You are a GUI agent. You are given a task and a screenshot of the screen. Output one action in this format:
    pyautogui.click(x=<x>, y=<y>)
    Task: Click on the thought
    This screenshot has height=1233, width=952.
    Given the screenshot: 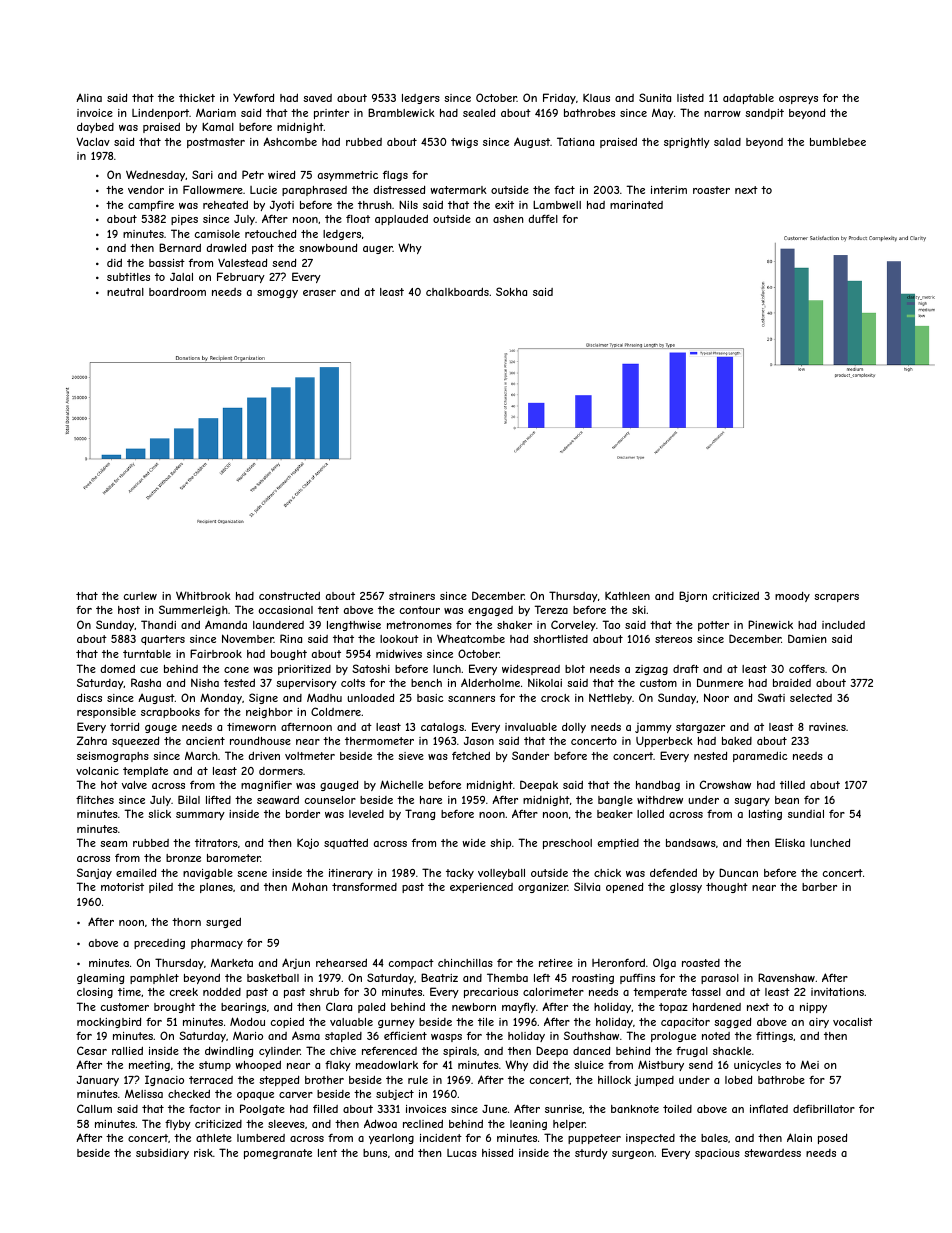 What is the action you would take?
    pyautogui.click(x=727, y=888)
